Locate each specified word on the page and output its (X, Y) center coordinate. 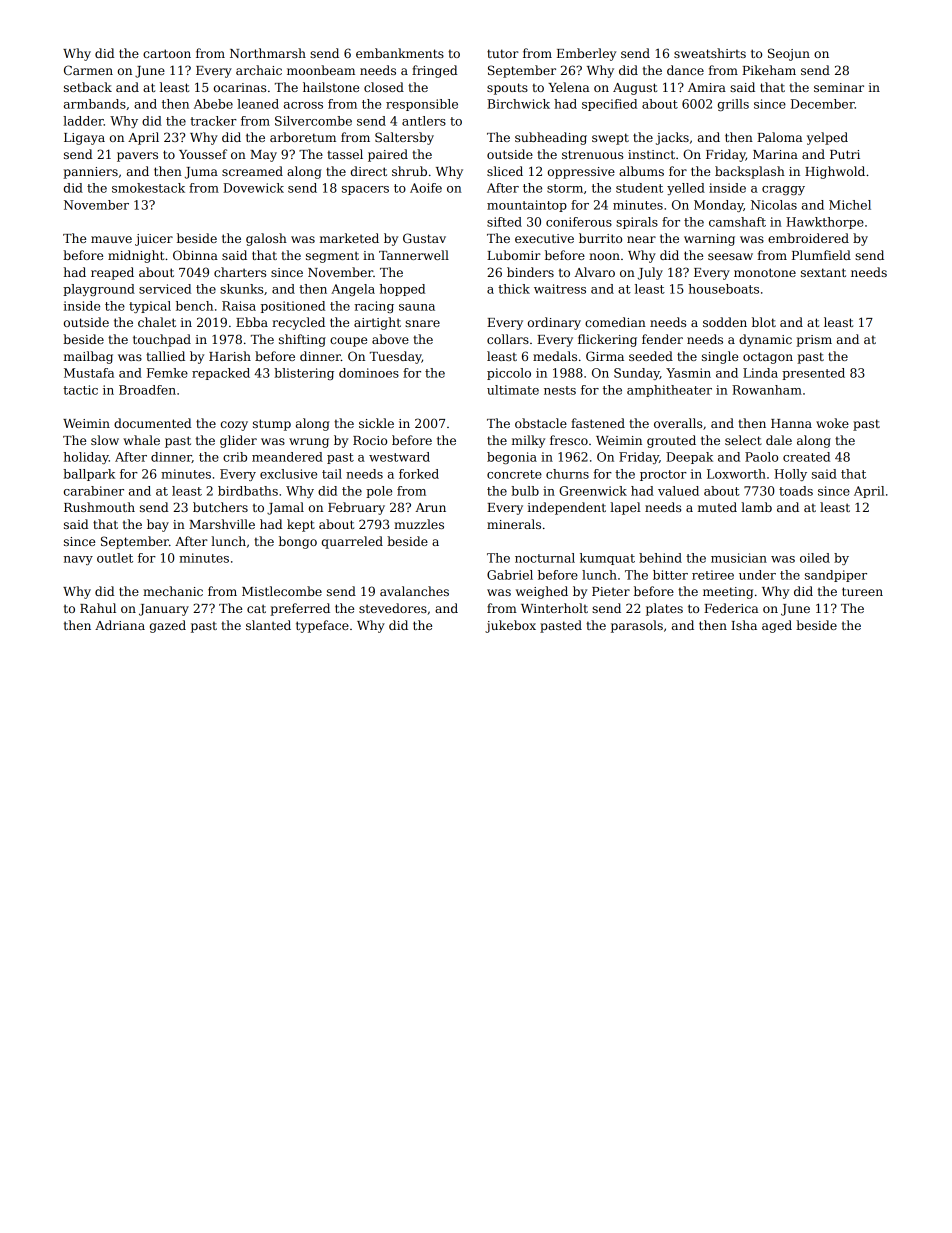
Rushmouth (99, 507)
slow (105, 440)
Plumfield (821, 255)
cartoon (167, 53)
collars (508, 339)
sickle (376, 423)
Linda (760, 373)
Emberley (586, 54)
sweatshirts (710, 53)
